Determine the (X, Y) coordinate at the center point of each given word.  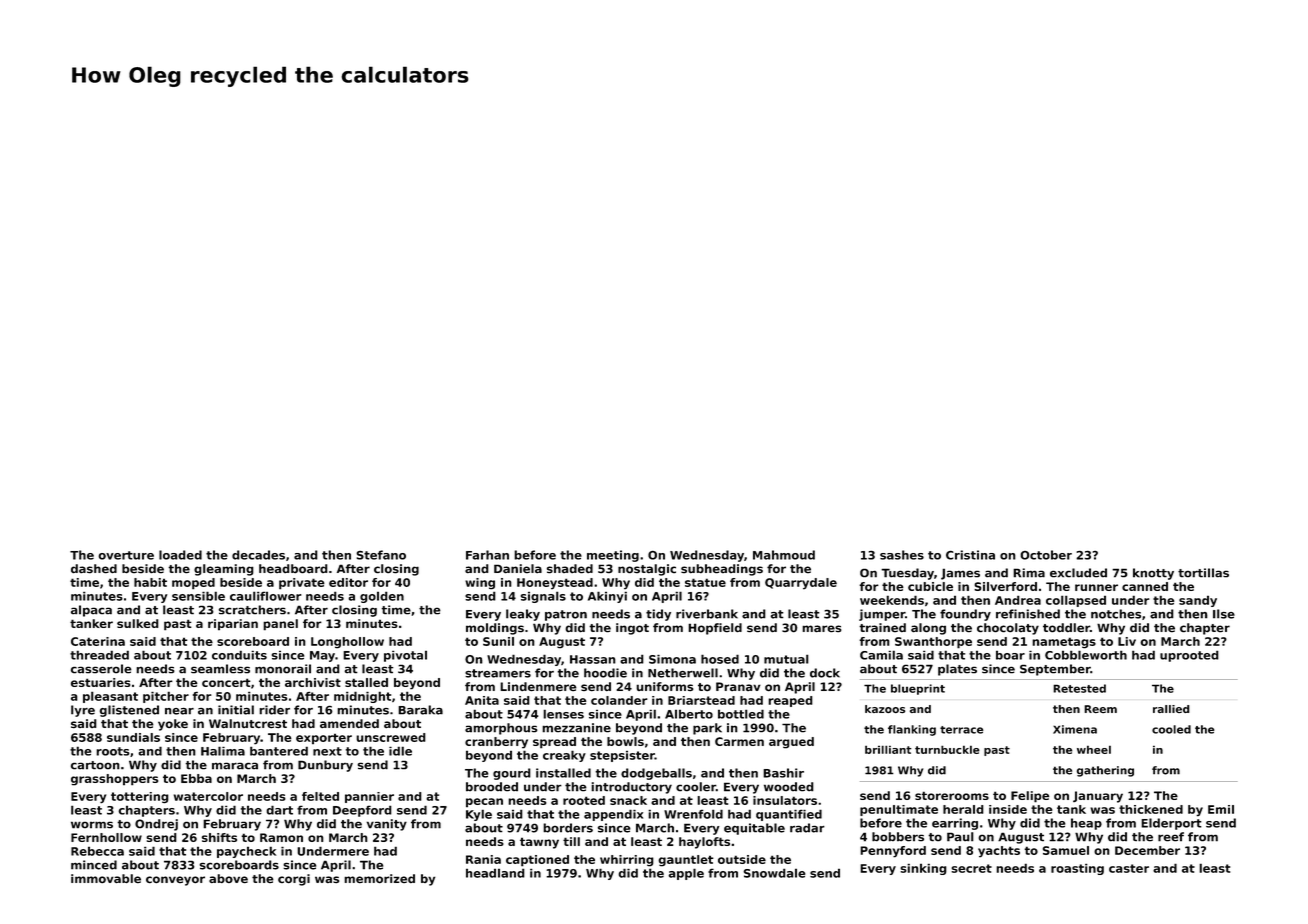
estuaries (100, 682)
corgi (294, 880)
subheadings (722, 570)
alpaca (91, 611)
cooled (1171, 729)
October (1046, 555)
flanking (912, 730)
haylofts (704, 843)
